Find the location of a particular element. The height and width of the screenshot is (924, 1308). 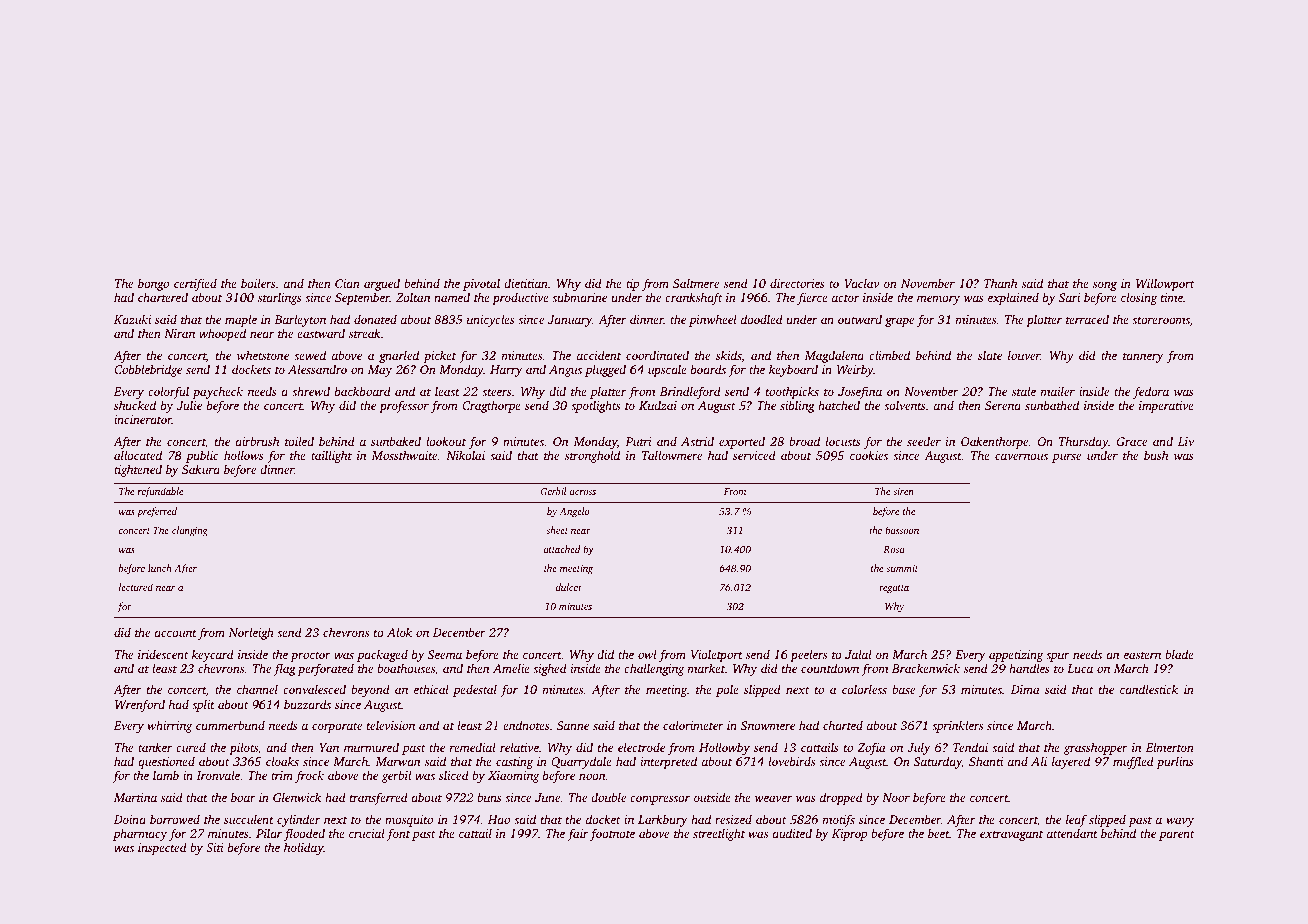

bassoon is located at coordinates (902, 530).
